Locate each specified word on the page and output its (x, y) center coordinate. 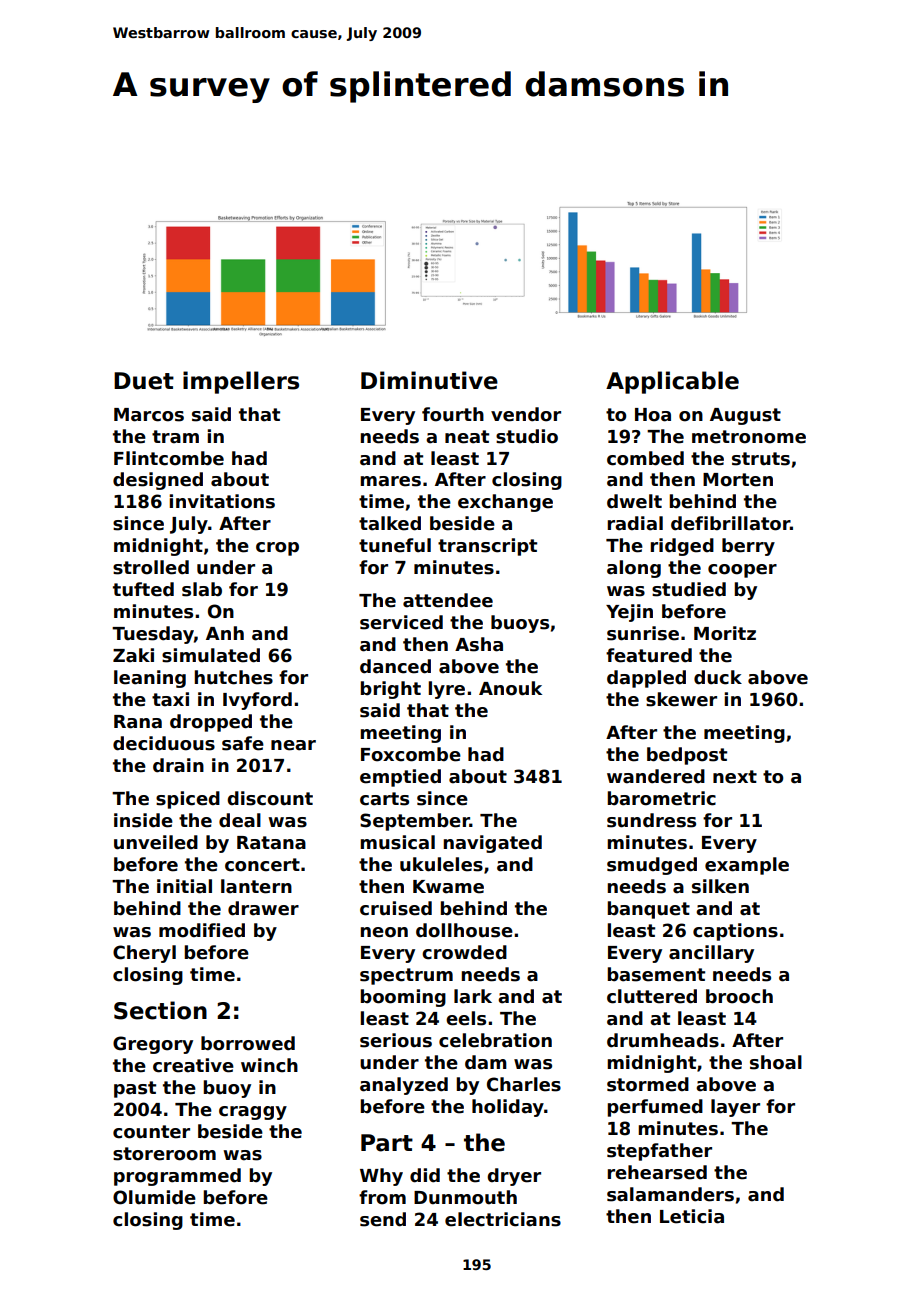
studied (689, 589)
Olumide (154, 1197)
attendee (448, 600)
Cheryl (144, 954)
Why (381, 1177)
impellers (241, 382)
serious (396, 1040)
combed (645, 458)
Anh (225, 633)
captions (735, 932)
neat (467, 437)
